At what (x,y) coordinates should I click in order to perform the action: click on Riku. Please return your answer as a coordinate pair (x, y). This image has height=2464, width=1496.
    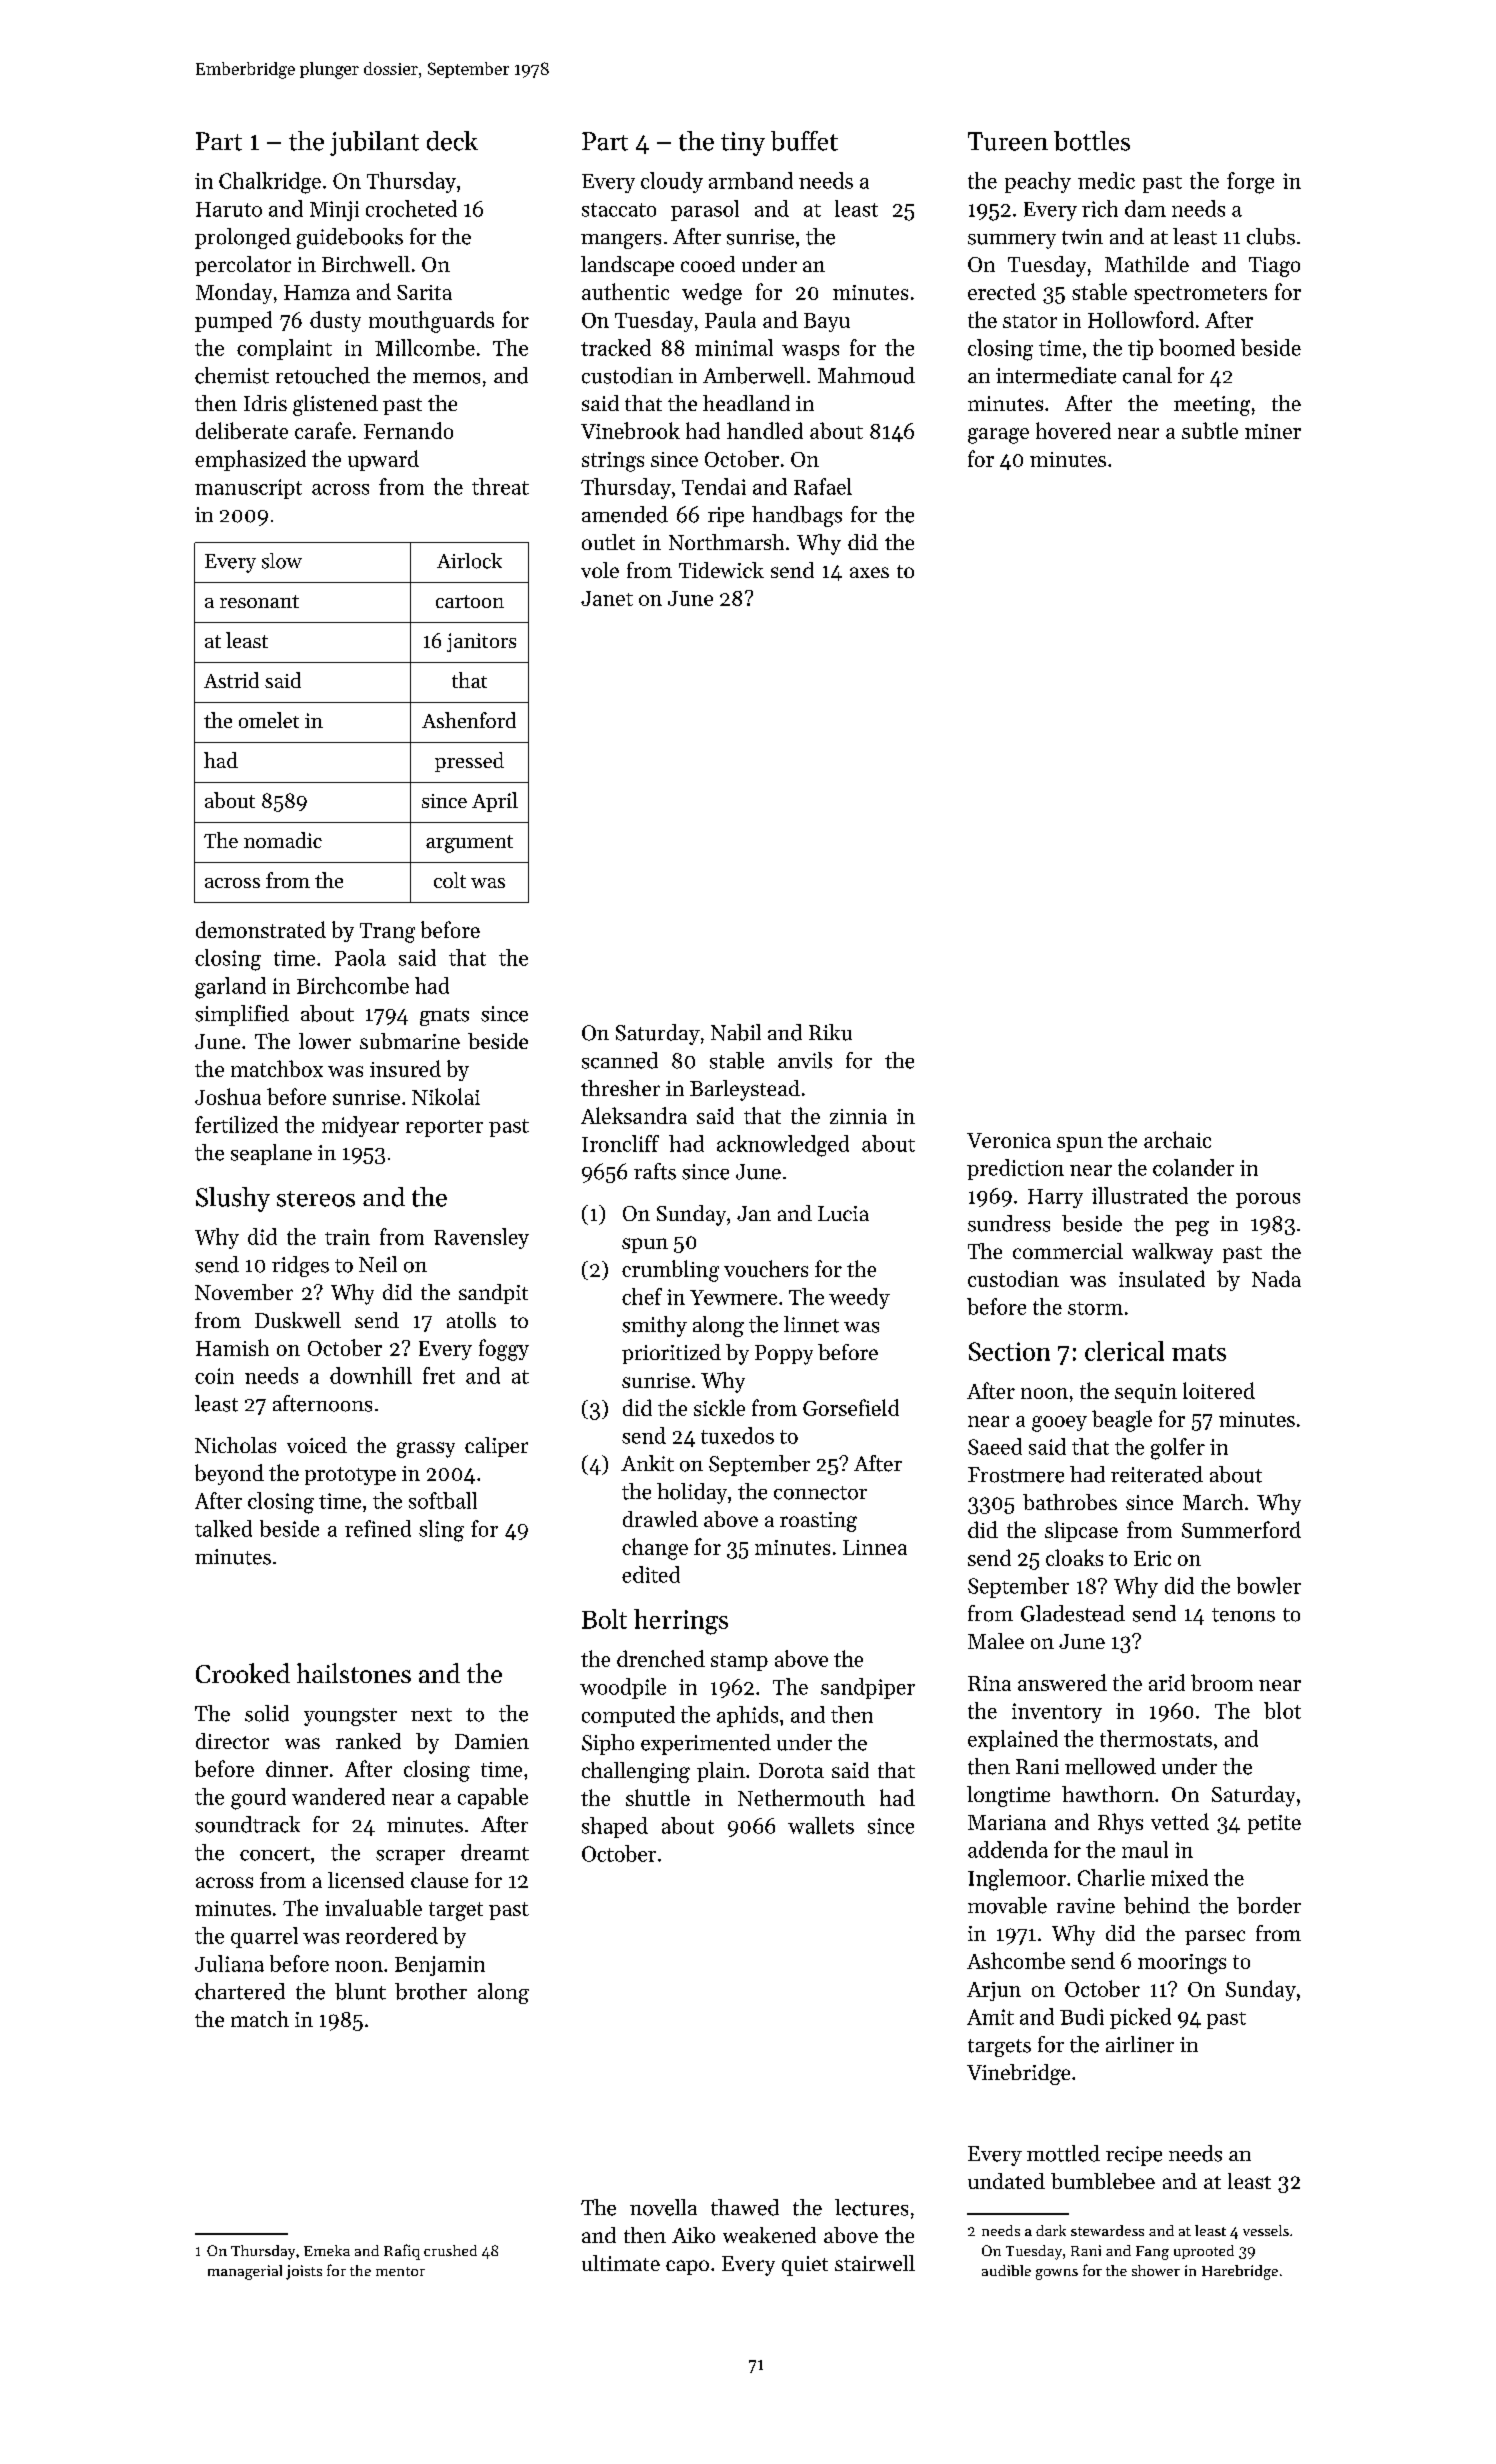
    Looking at the image, I should click on (830, 1032).
